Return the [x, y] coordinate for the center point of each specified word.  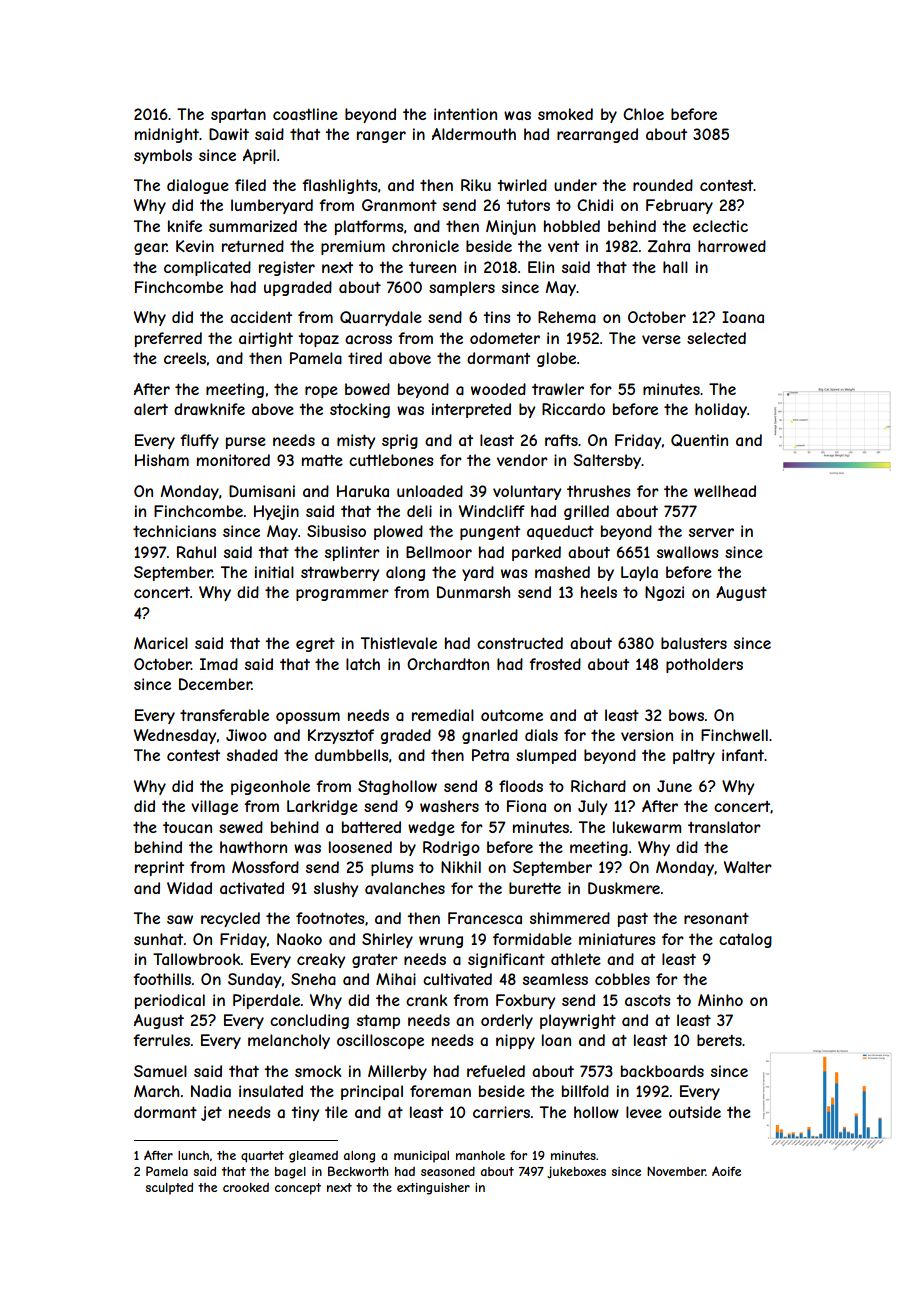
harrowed [732, 246]
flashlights [340, 186]
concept [298, 1189]
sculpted [169, 1189]
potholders [704, 665]
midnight [167, 135]
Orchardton [448, 664]
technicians [174, 531]
